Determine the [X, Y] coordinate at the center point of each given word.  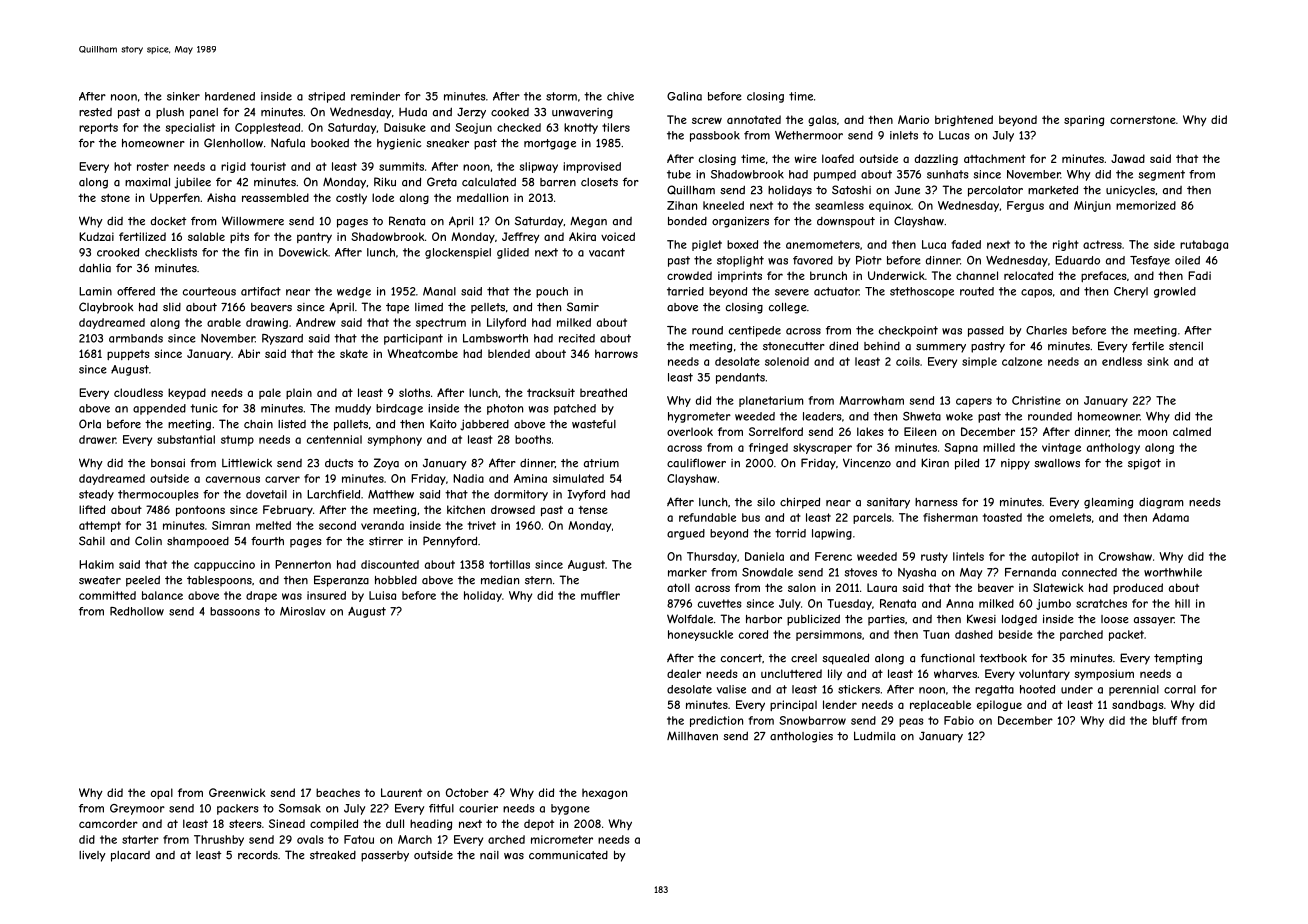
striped [326, 97]
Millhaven [692, 736]
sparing [1084, 120]
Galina [684, 96]
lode [383, 197]
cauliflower [696, 463]
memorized [1146, 205]
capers [974, 402]
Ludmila [874, 736]
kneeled [723, 205]
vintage [1061, 448]
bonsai [168, 463]
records [258, 855]
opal [162, 793]
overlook [690, 431]
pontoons [200, 511]
